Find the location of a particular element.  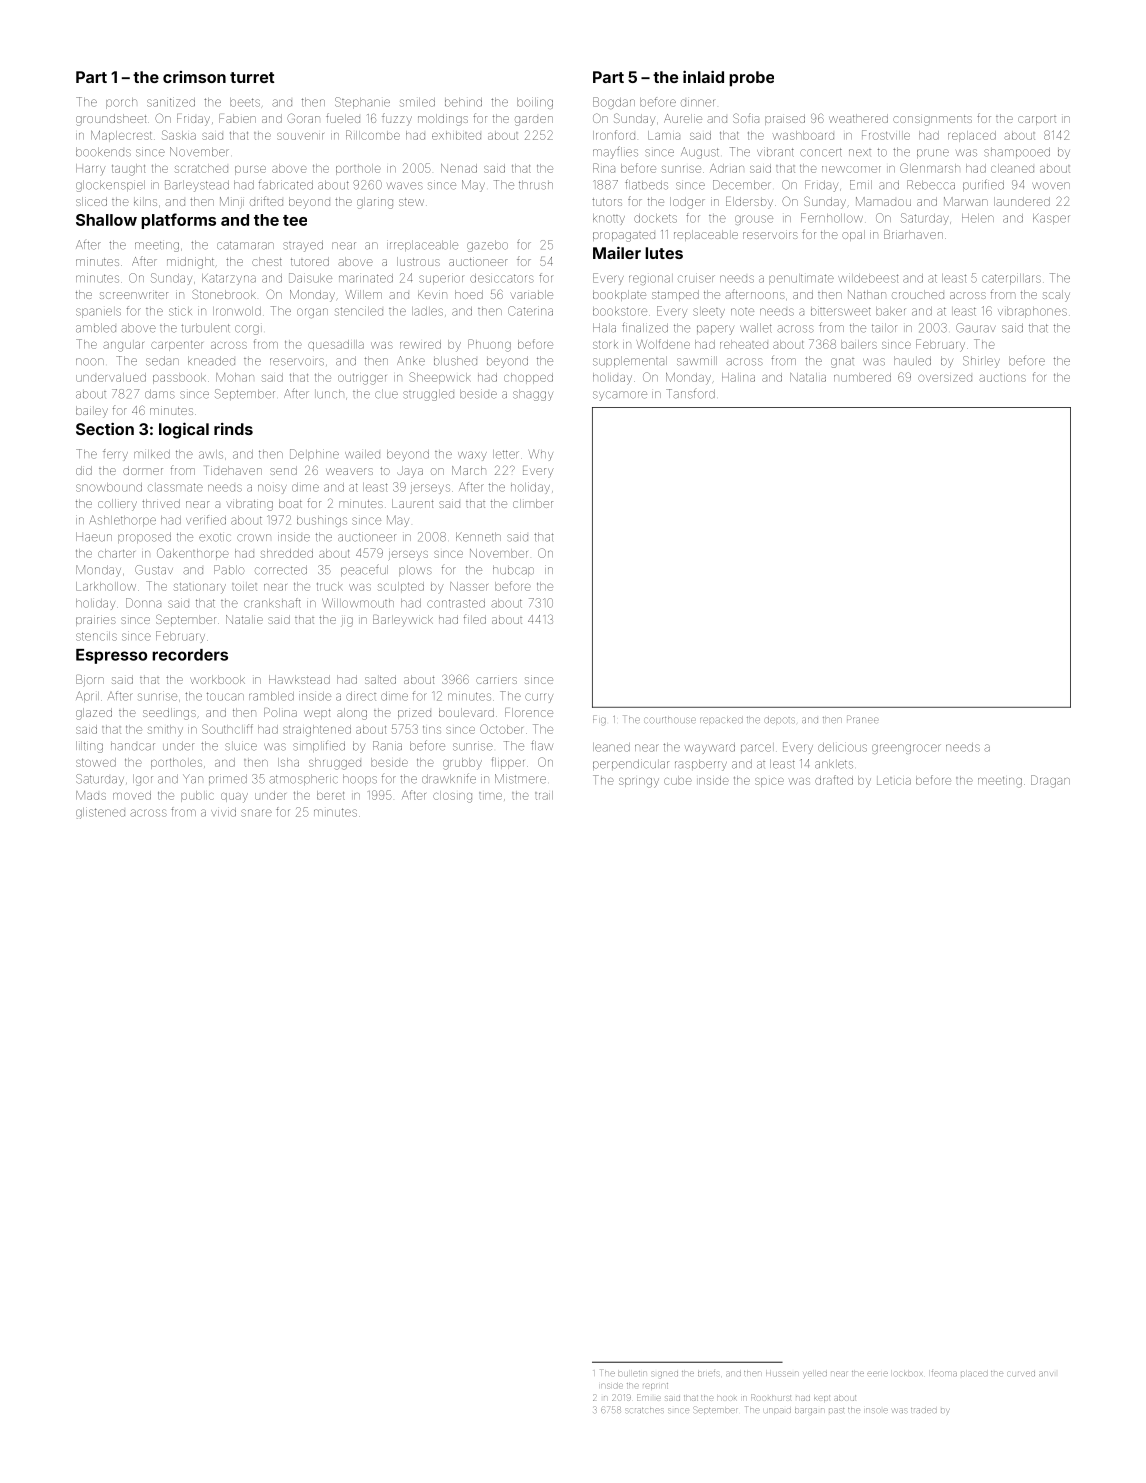

penultimate is located at coordinates (801, 279).
